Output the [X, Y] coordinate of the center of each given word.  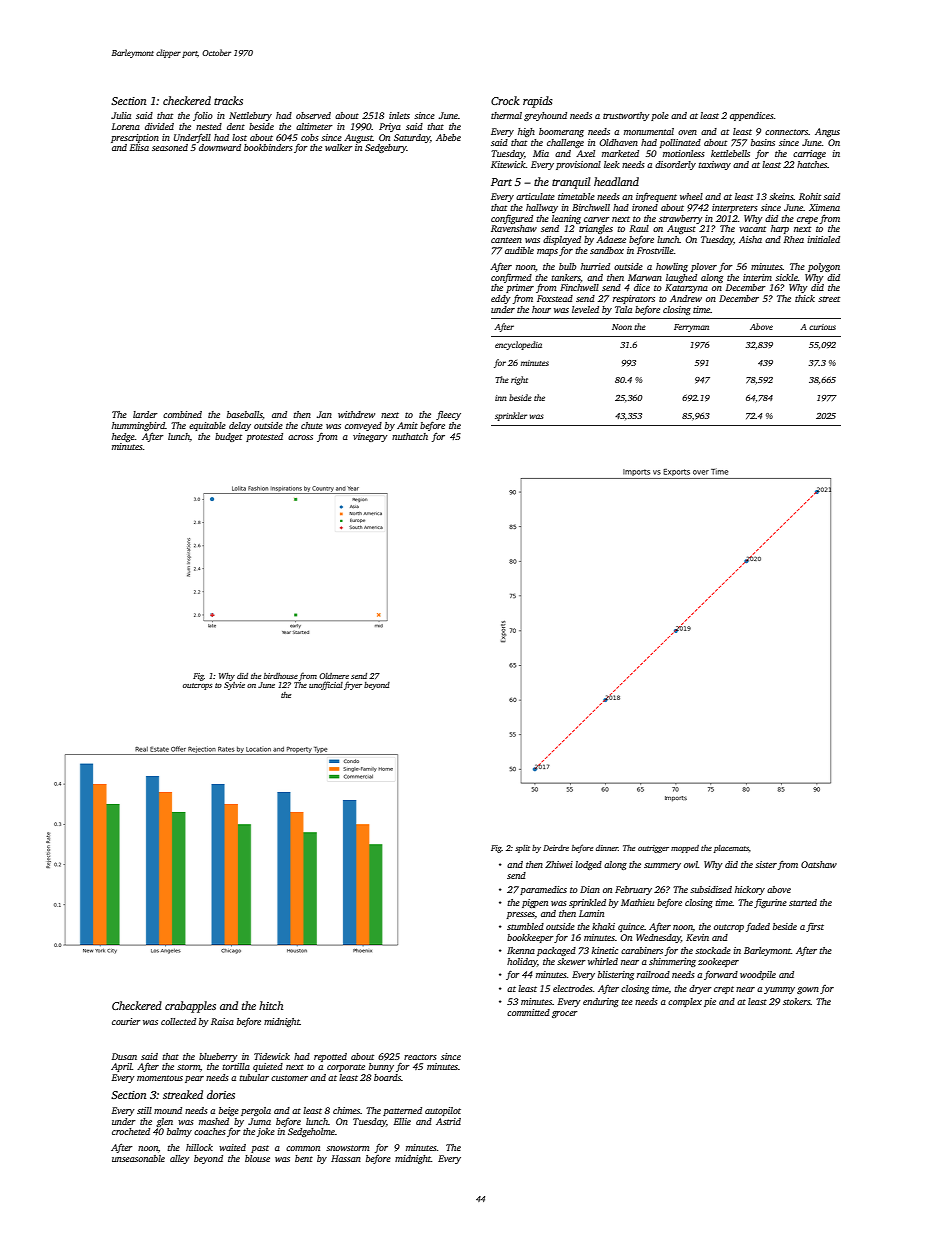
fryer [353, 686]
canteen [506, 240]
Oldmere [334, 676]
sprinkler [511, 416]
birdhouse [281, 676]
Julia [121, 115]
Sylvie [234, 686]
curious [822, 327]
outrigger [653, 849]
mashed [214, 1121]
